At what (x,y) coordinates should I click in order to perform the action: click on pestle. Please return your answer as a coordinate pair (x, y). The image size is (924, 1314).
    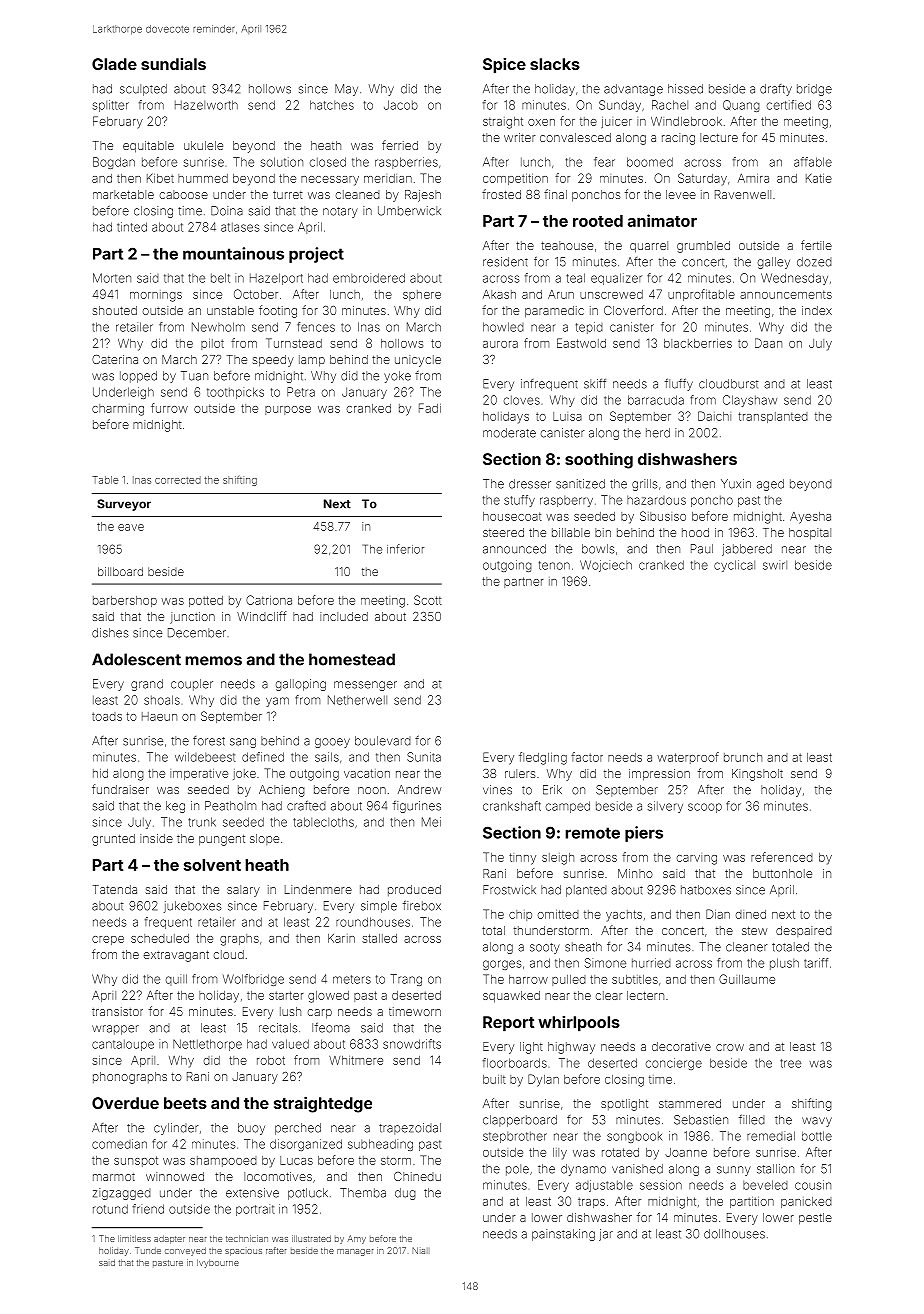
    Looking at the image, I should click on (815, 1219).
